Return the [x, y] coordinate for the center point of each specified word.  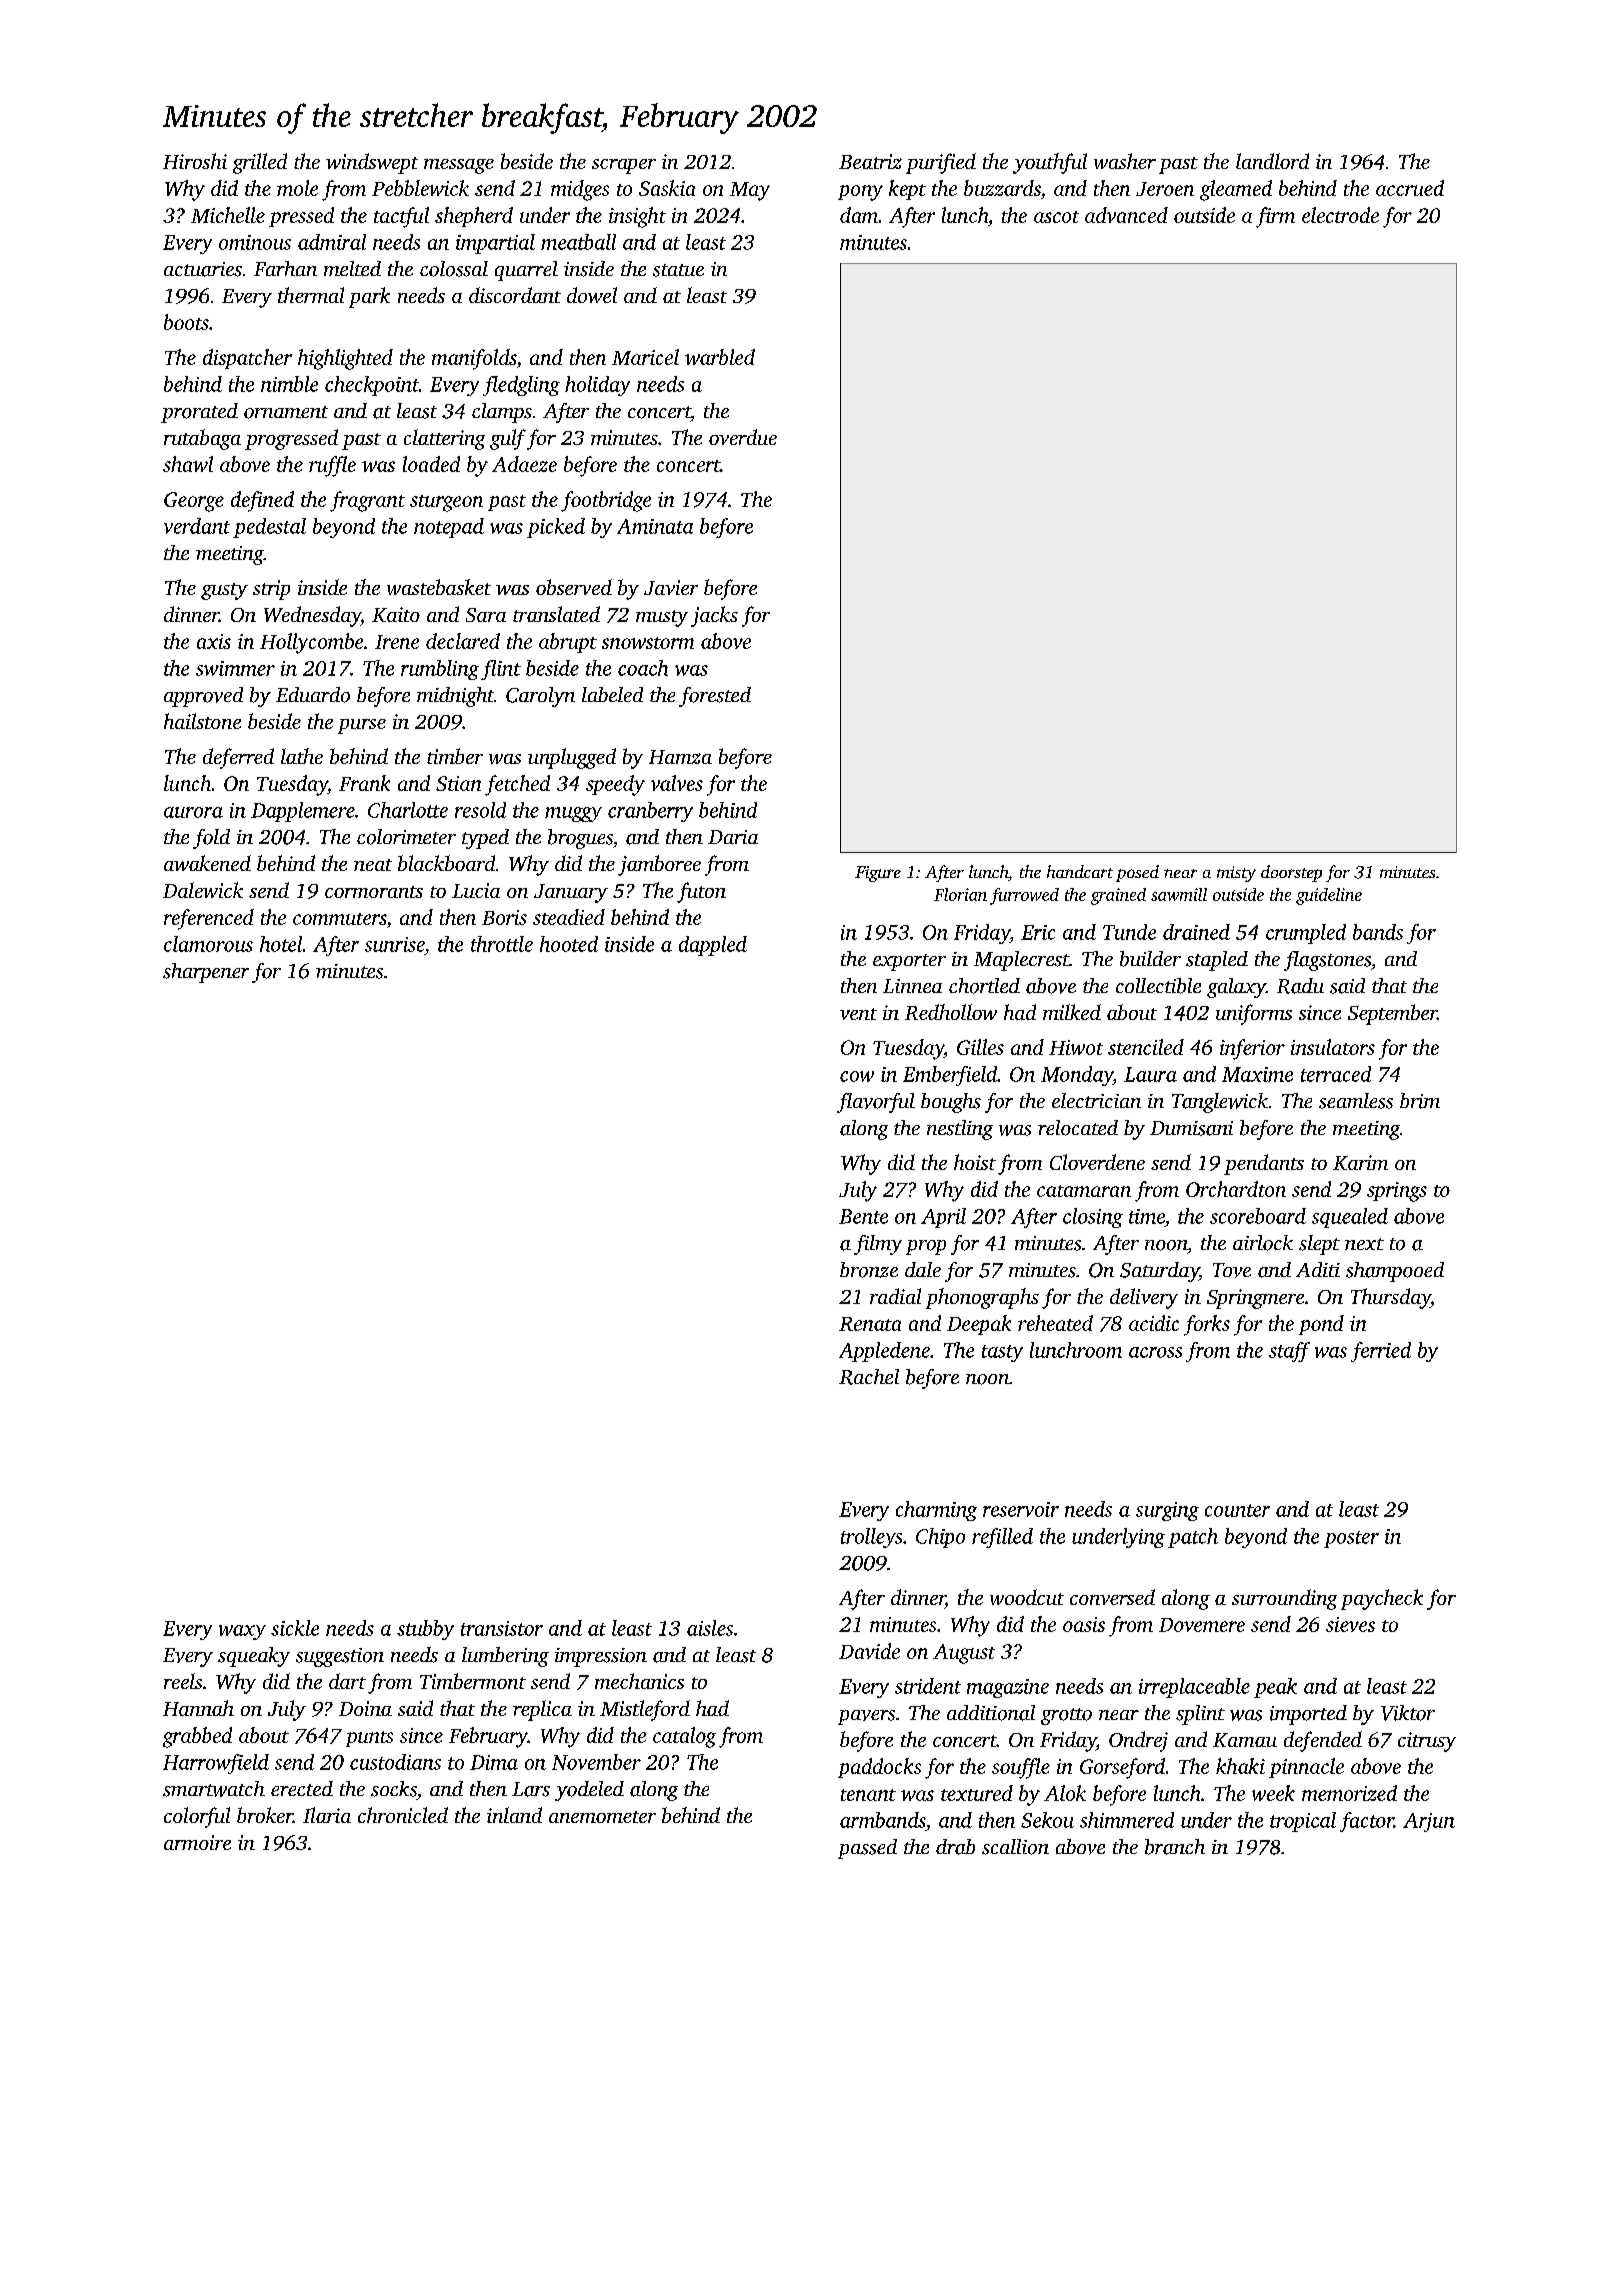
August [964, 1654]
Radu [1300, 986]
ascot [1056, 217]
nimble [289, 384]
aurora [193, 812]
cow [857, 1076]
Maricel [645, 357]
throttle [502, 944]
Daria [733, 837]
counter [1237, 1510]
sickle [295, 1628]
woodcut [1027, 1597]
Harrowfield [216, 1764]
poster [1351, 1539]
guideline [1329, 896]
